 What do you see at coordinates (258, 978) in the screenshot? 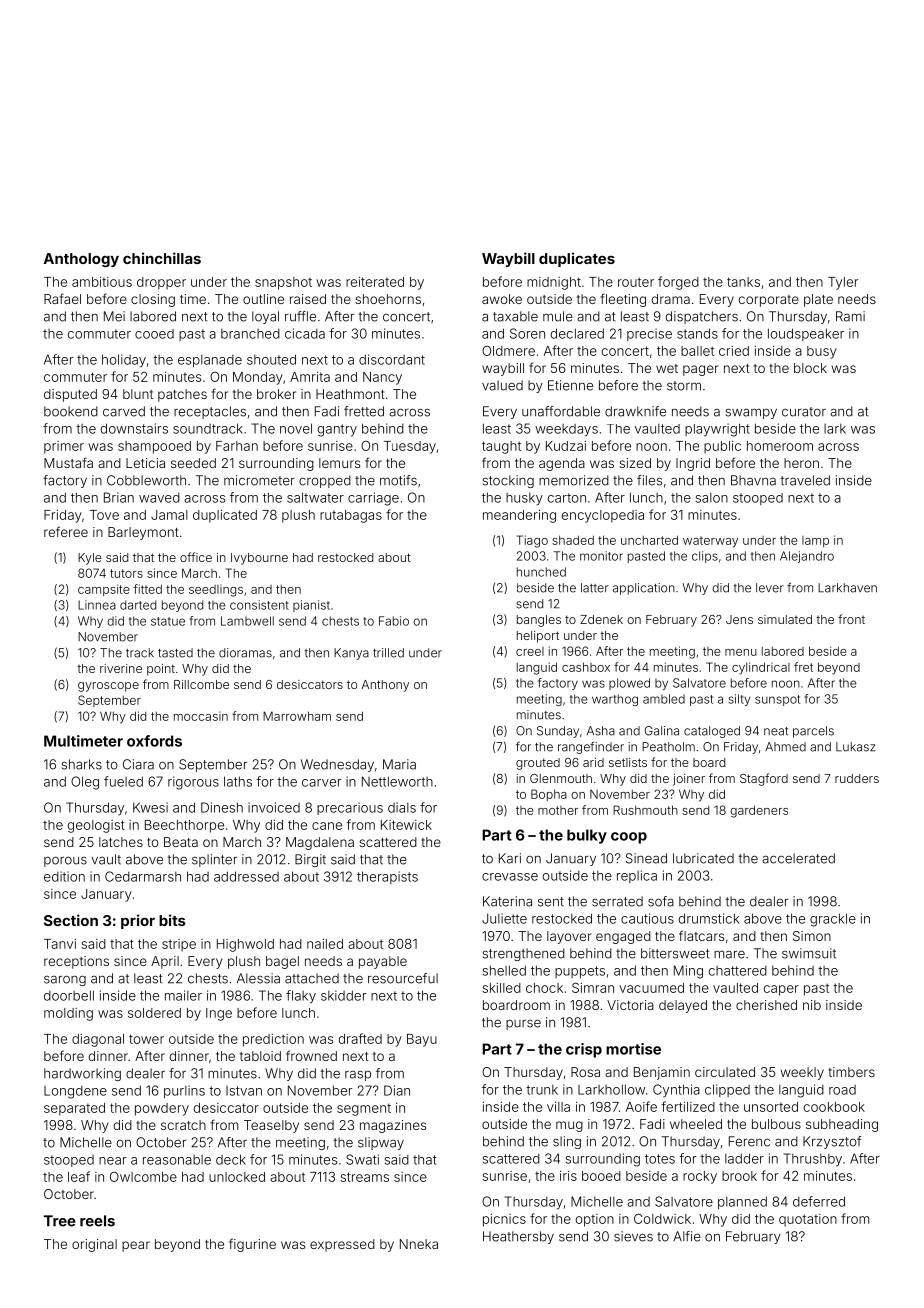
I see `Alessia` at bounding box center [258, 978].
